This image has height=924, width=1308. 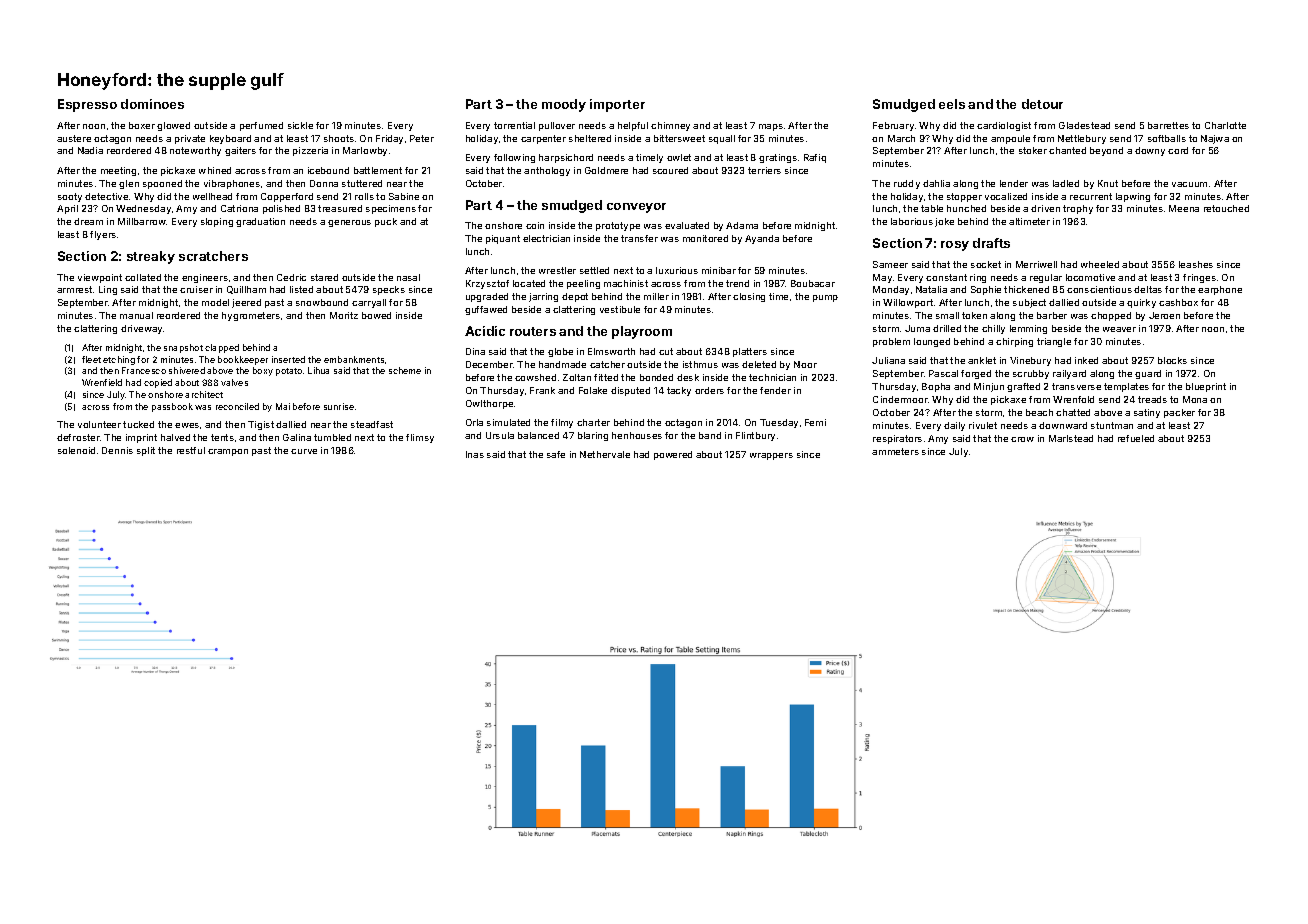 What do you see at coordinates (1196, 264) in the image?
I see `leashes` at bounding box center [1196, 264].
